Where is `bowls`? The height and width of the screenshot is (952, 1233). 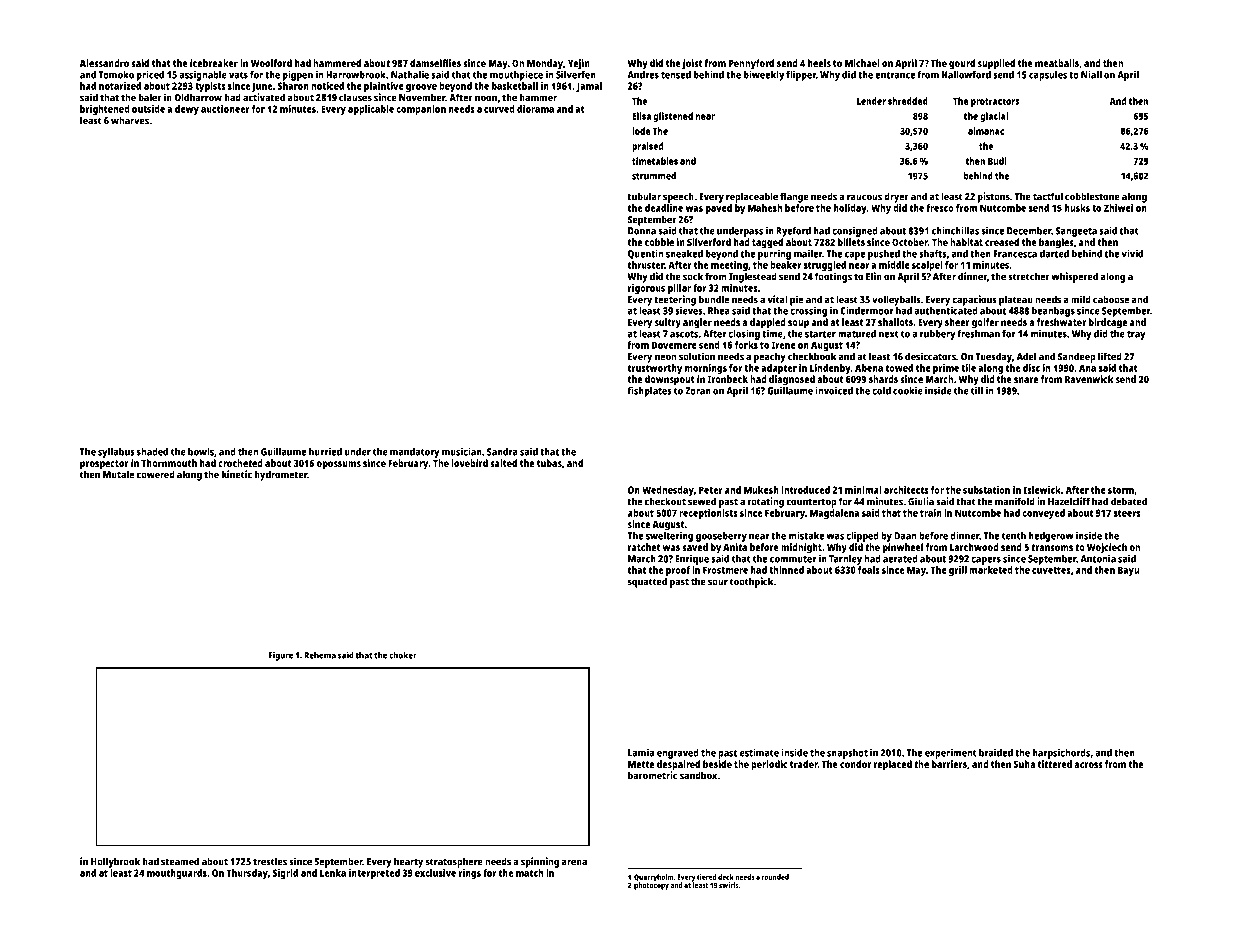
bowls is located at coordinates (201, 452).
